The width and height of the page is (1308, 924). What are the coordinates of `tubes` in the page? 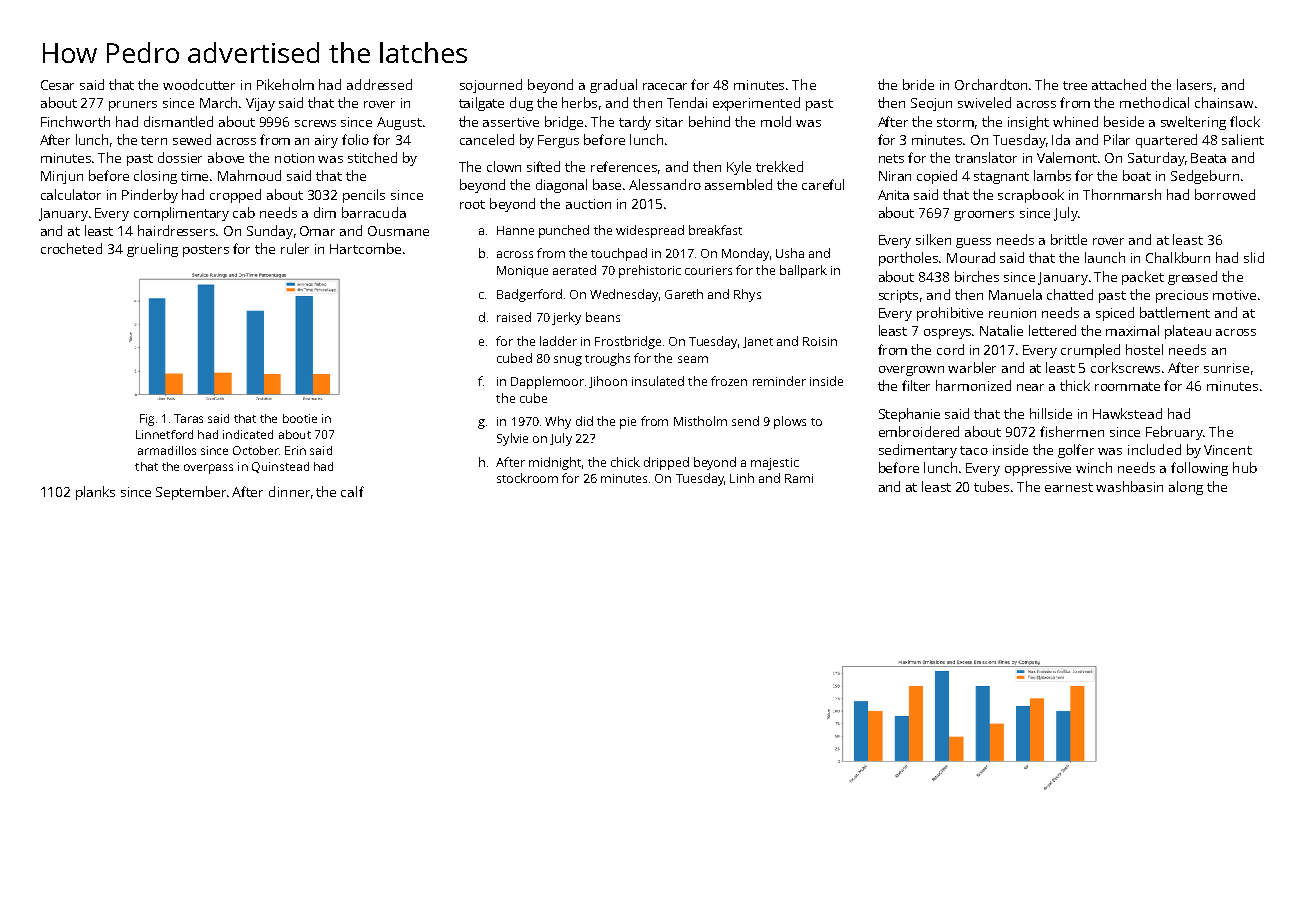 It's located at (991, 486).
